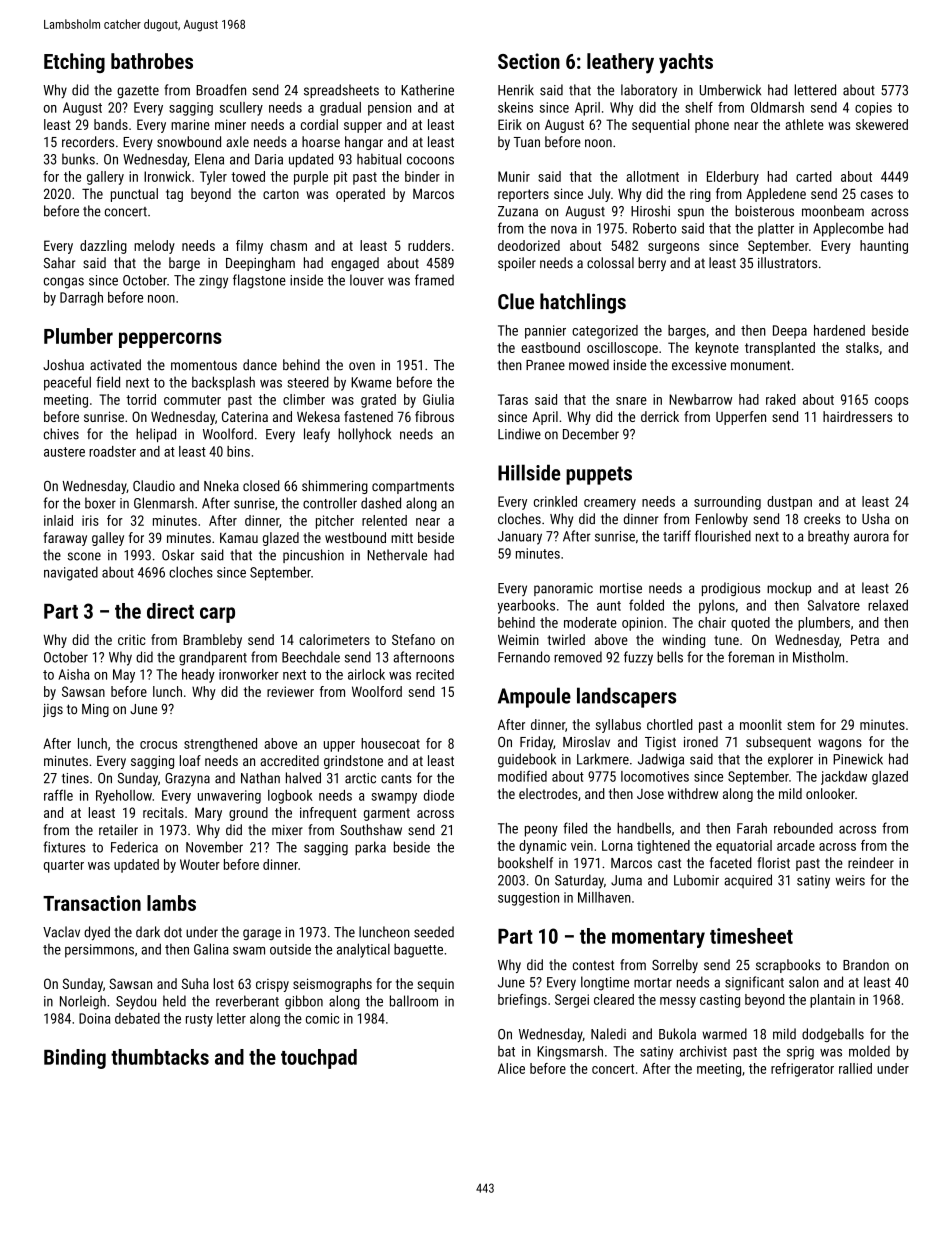 The image size is (952, 1233). I want to click on stalks, so click(862, 347).
